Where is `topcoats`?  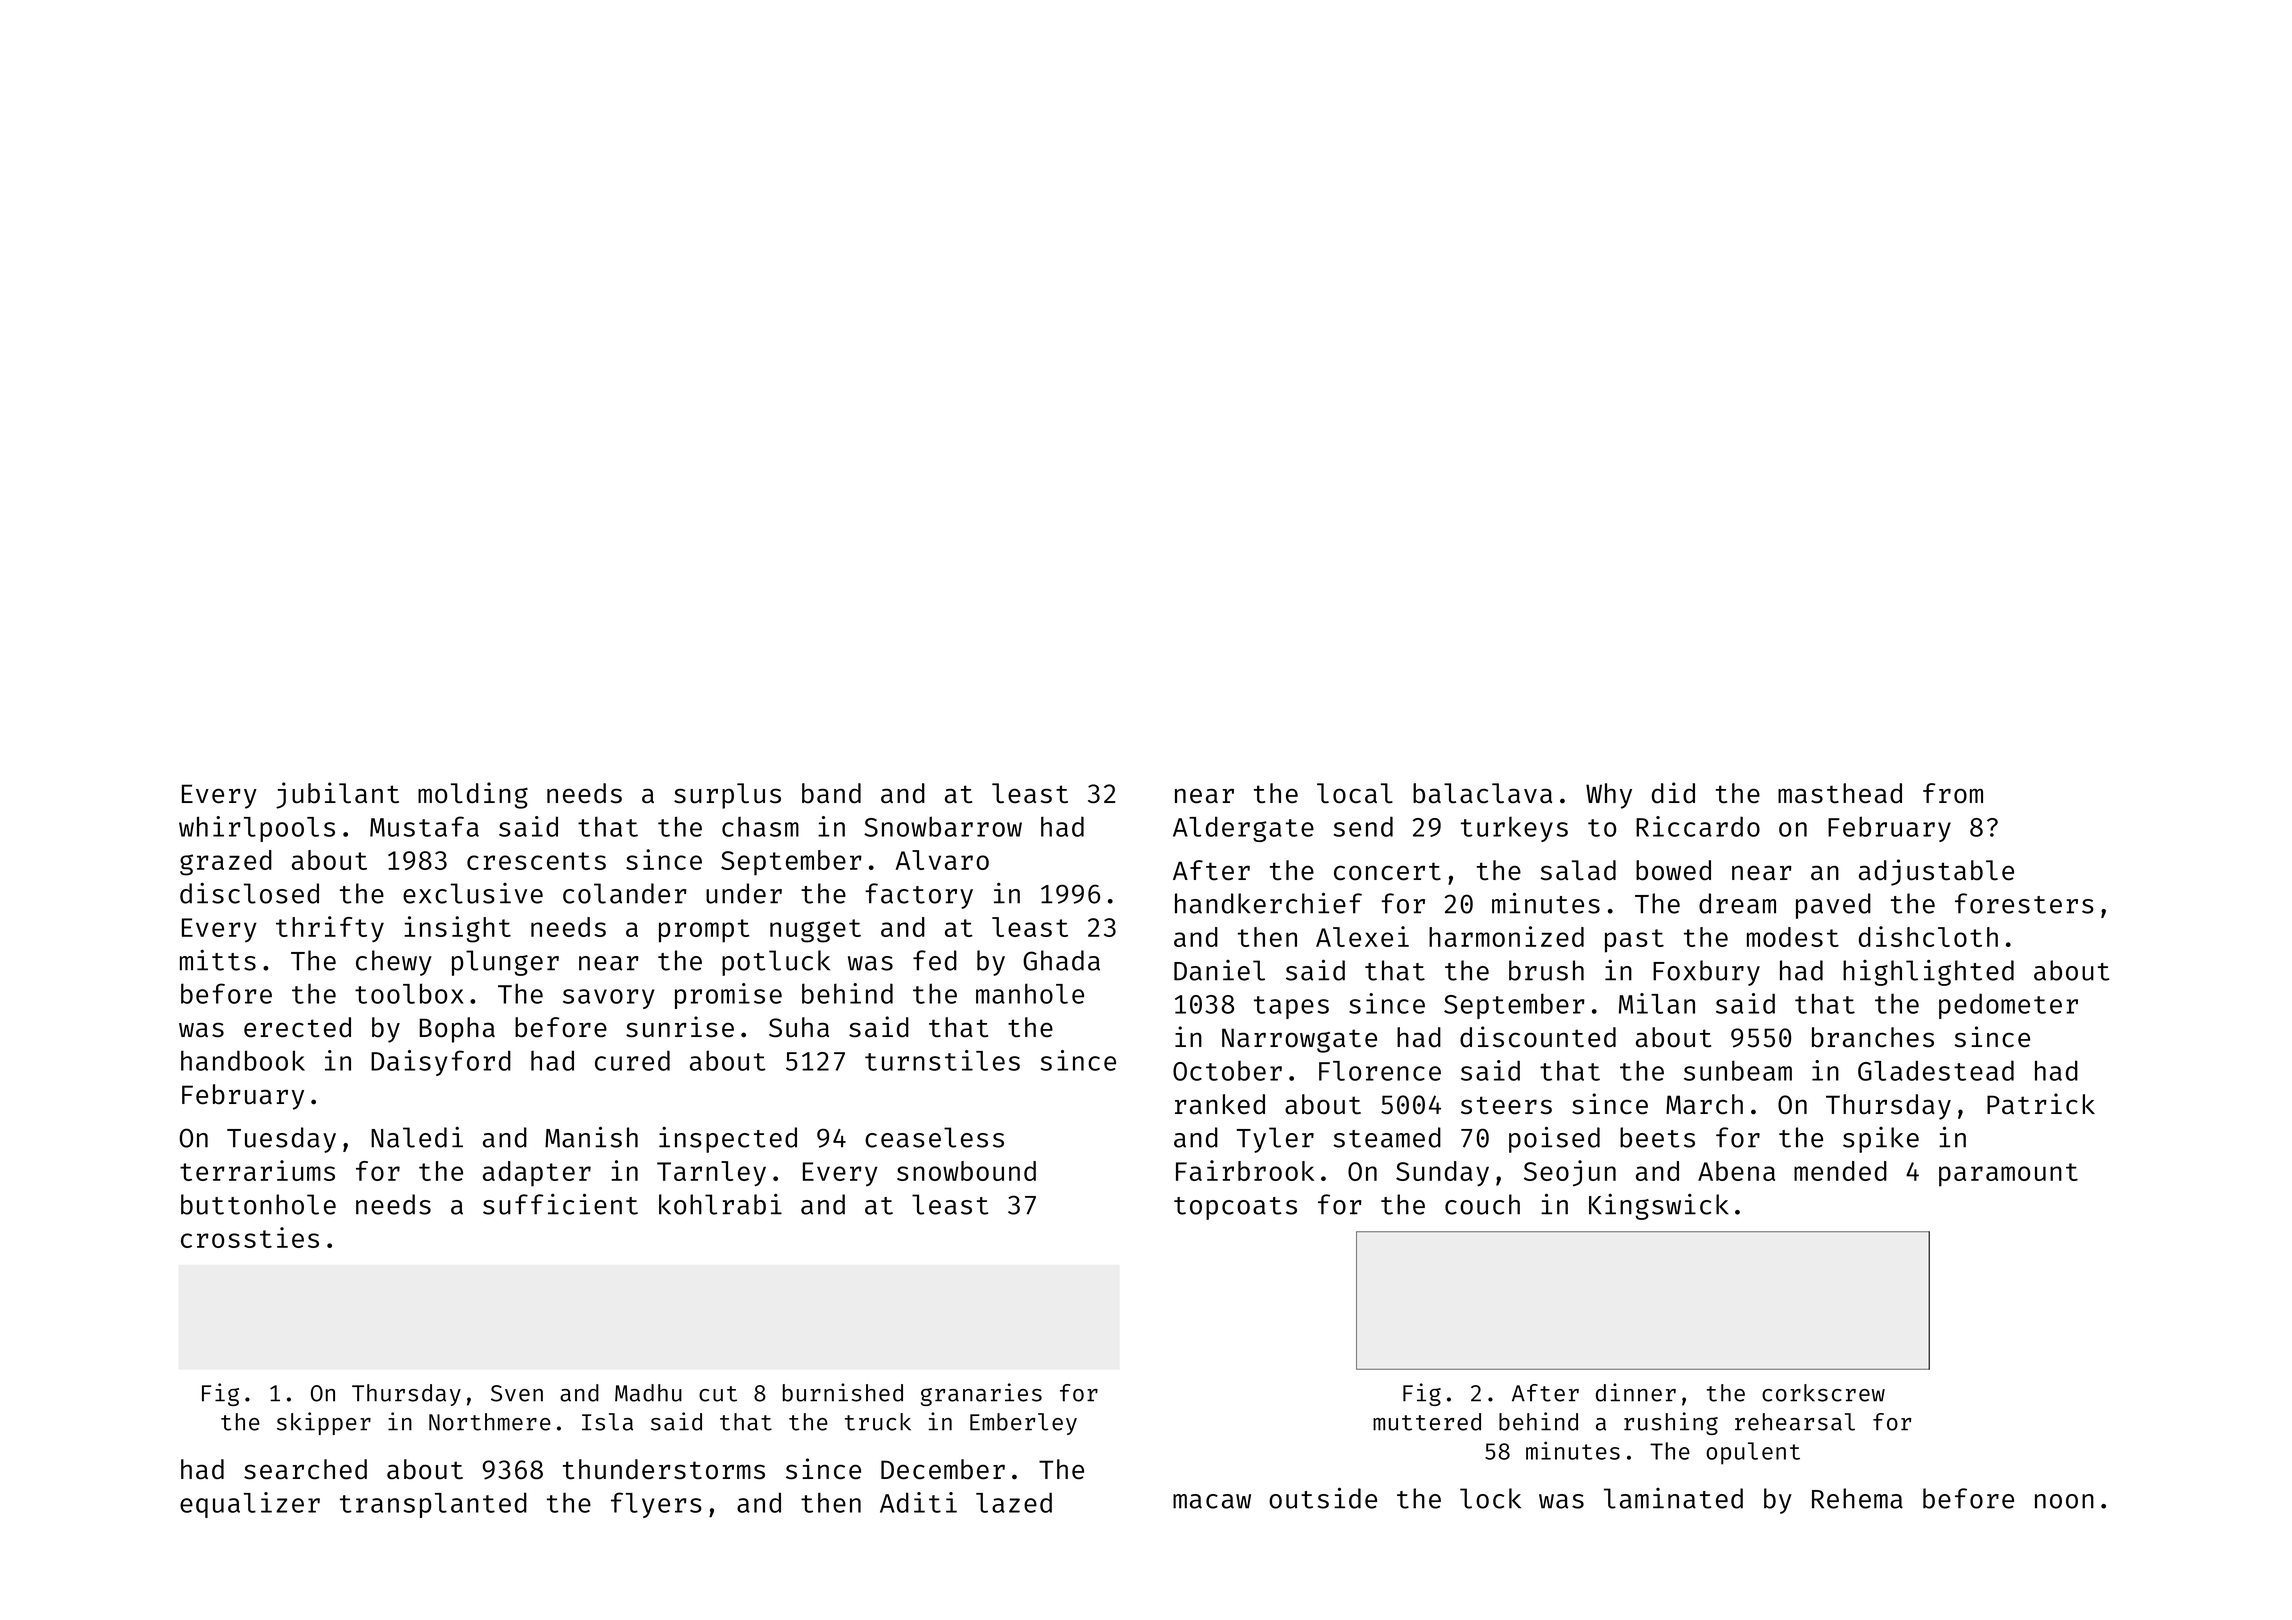 topcoats is located at coordinates (1235, 1208).
